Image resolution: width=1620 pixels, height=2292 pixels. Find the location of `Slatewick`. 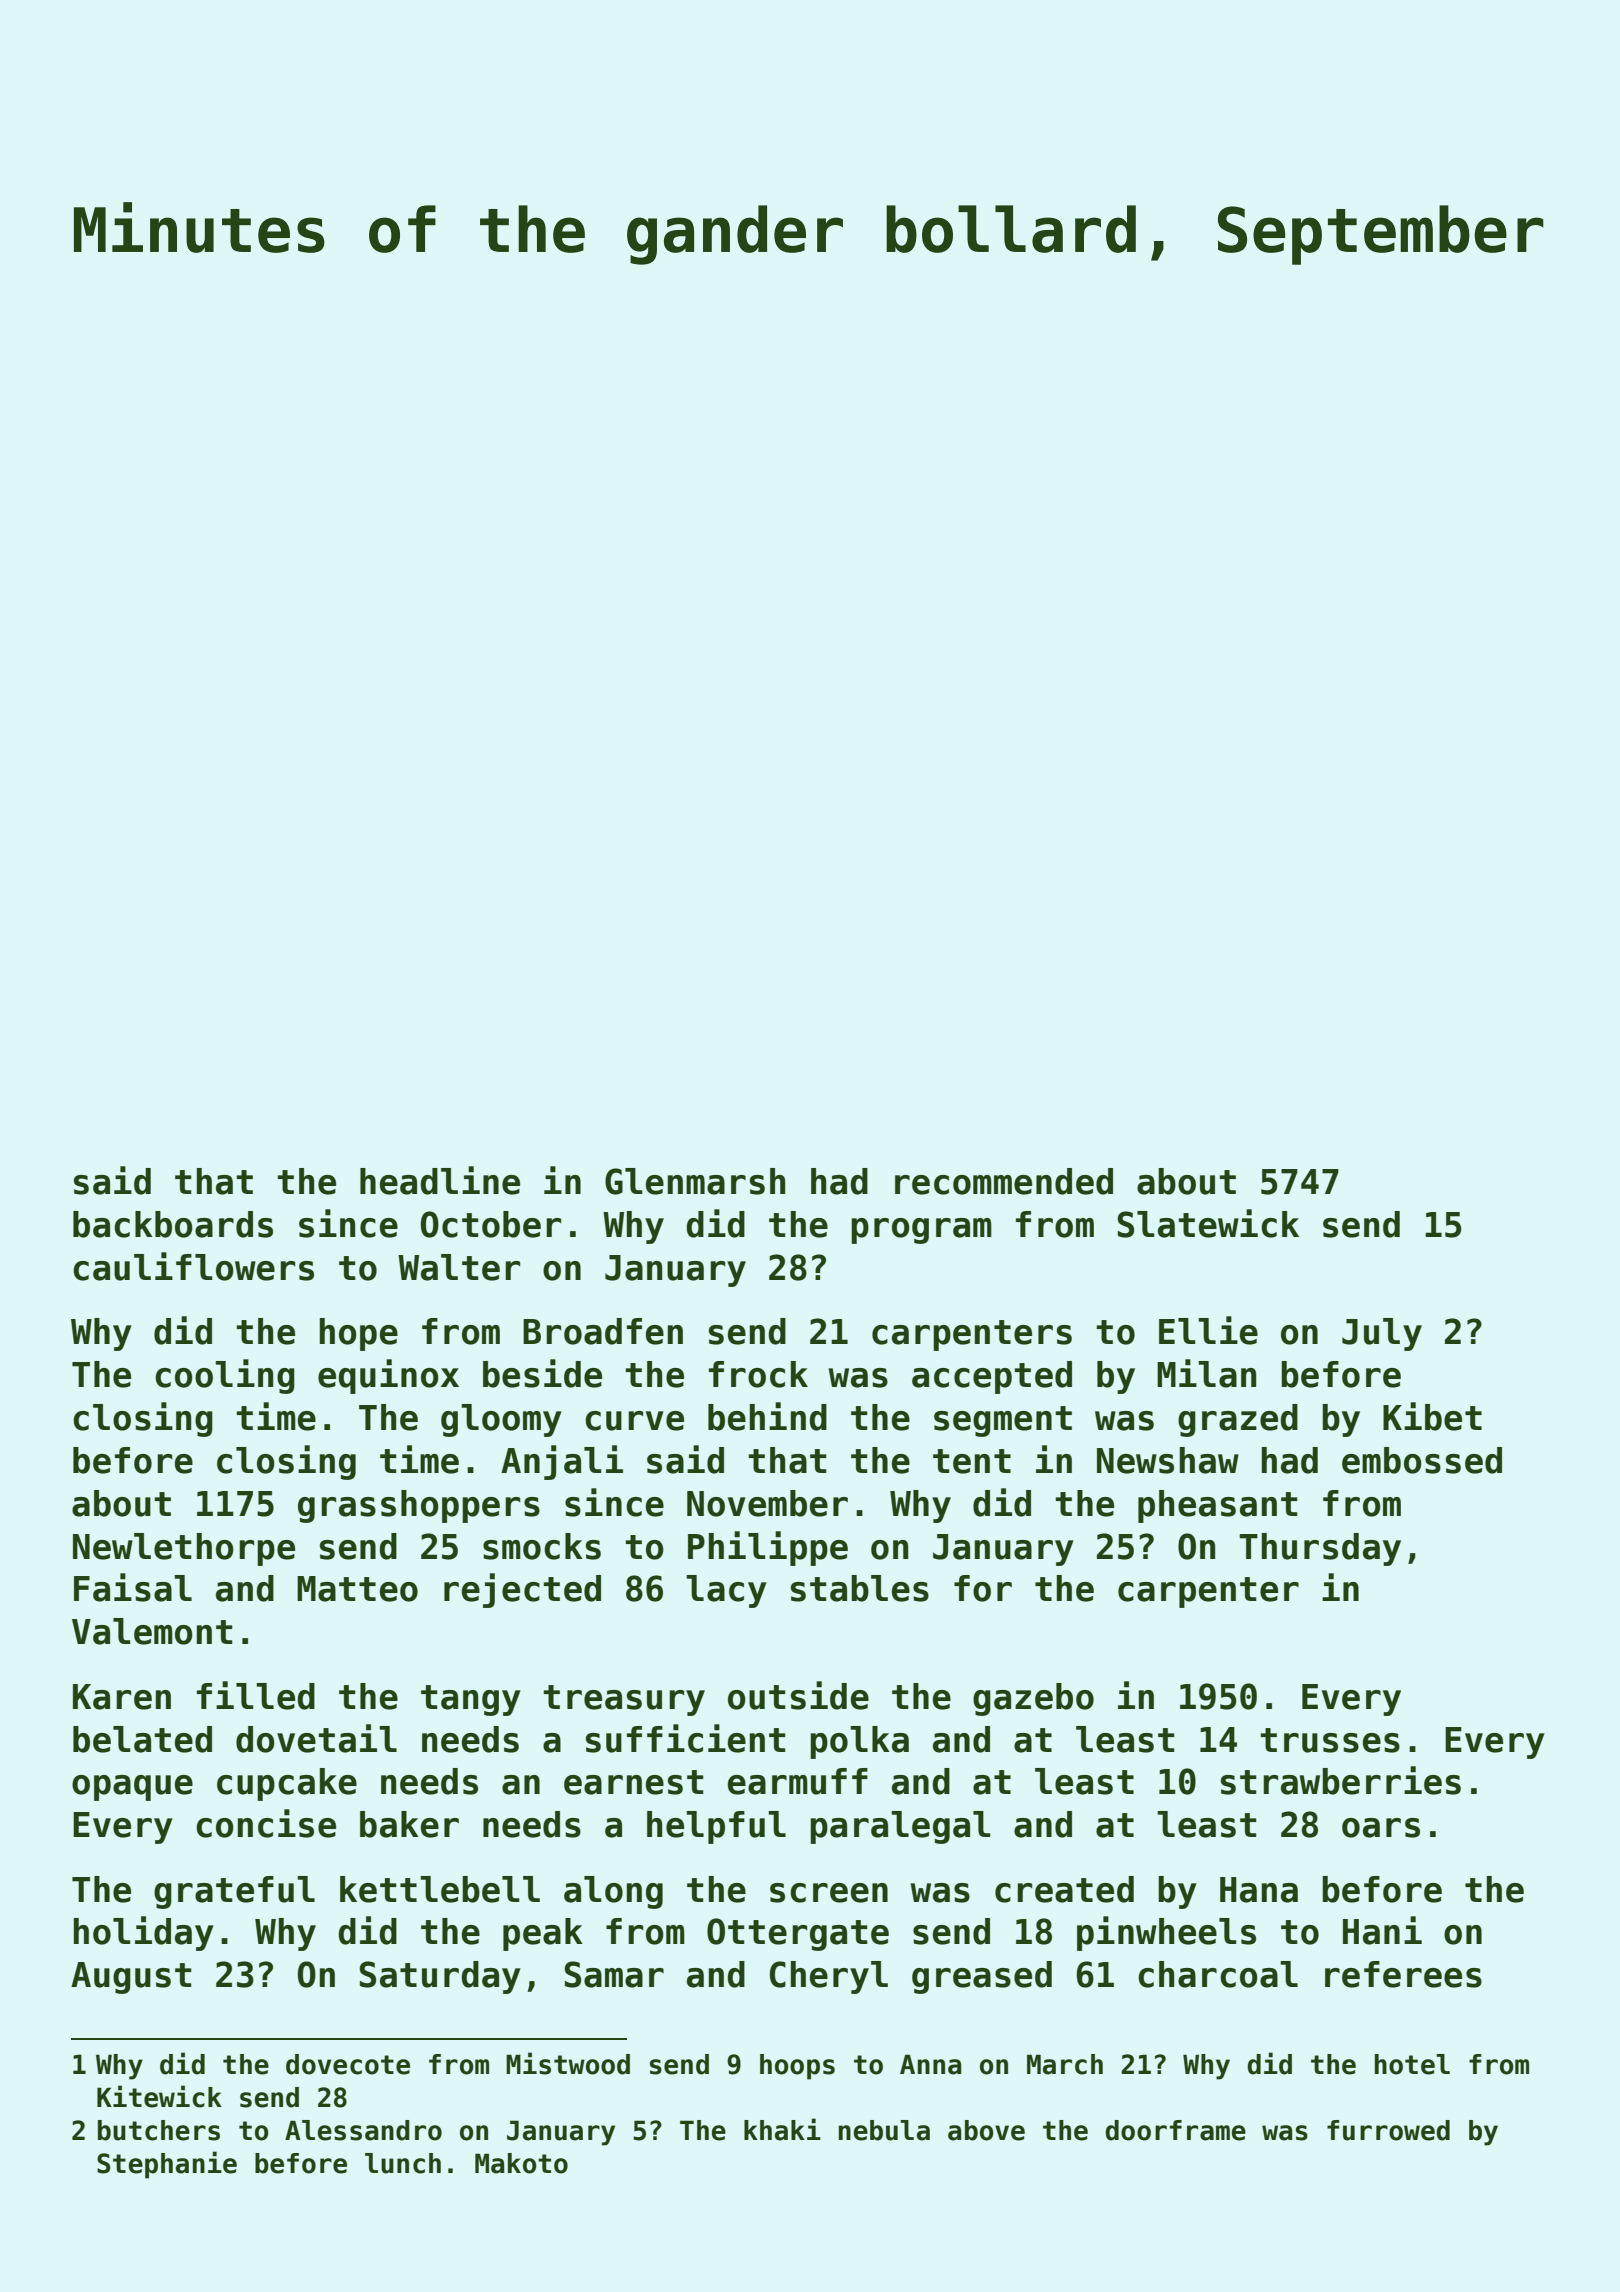

Slatewick is located at coordinates (1208, 1223).
